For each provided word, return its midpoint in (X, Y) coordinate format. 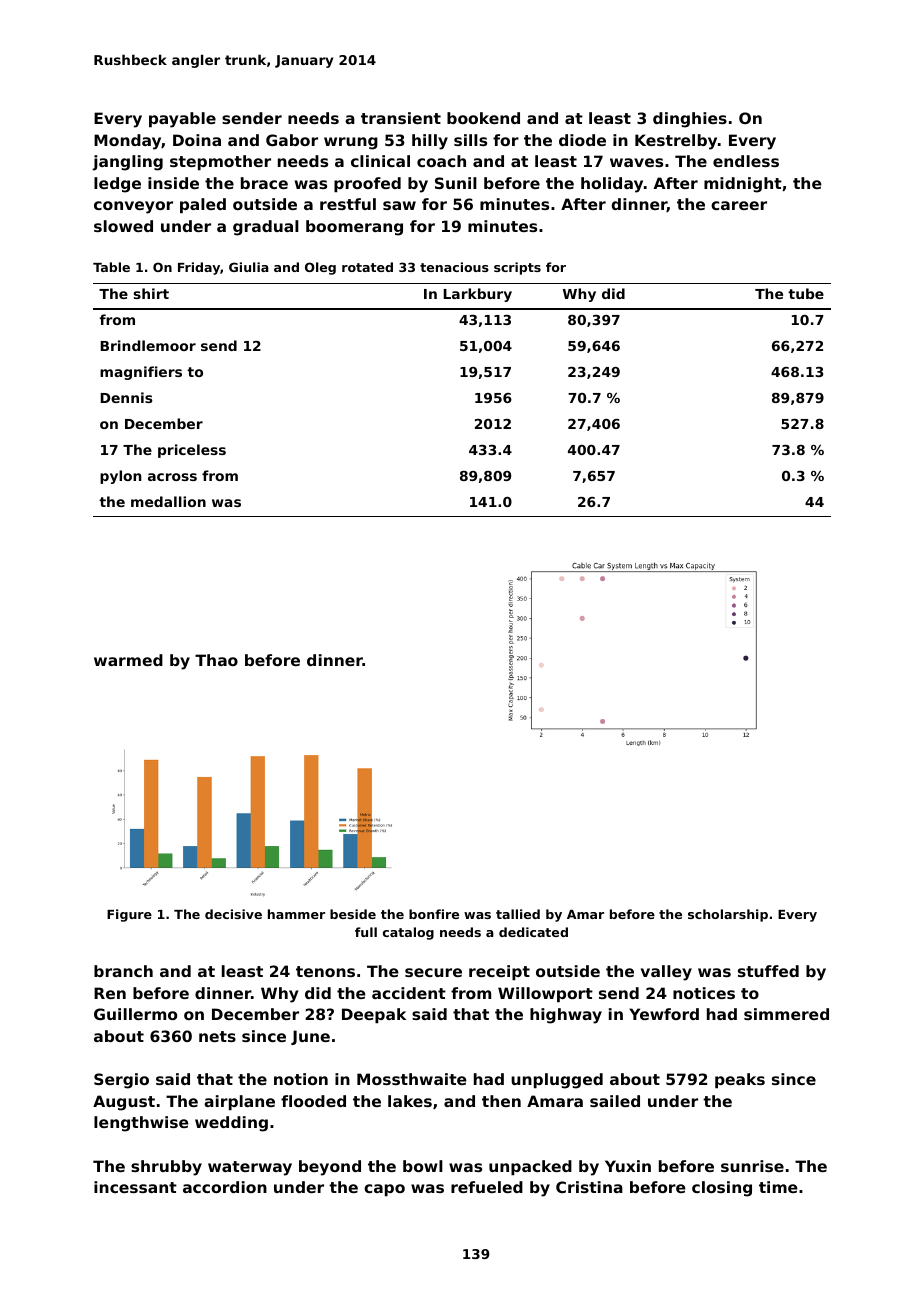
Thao (216, 660)
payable (182, 120)
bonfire (434, 914)
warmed (128, 660)
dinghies (690, 120)
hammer (296, 914)
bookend (483, 118)
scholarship (728, 915)
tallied (518, 914)
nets (217, 1036)
